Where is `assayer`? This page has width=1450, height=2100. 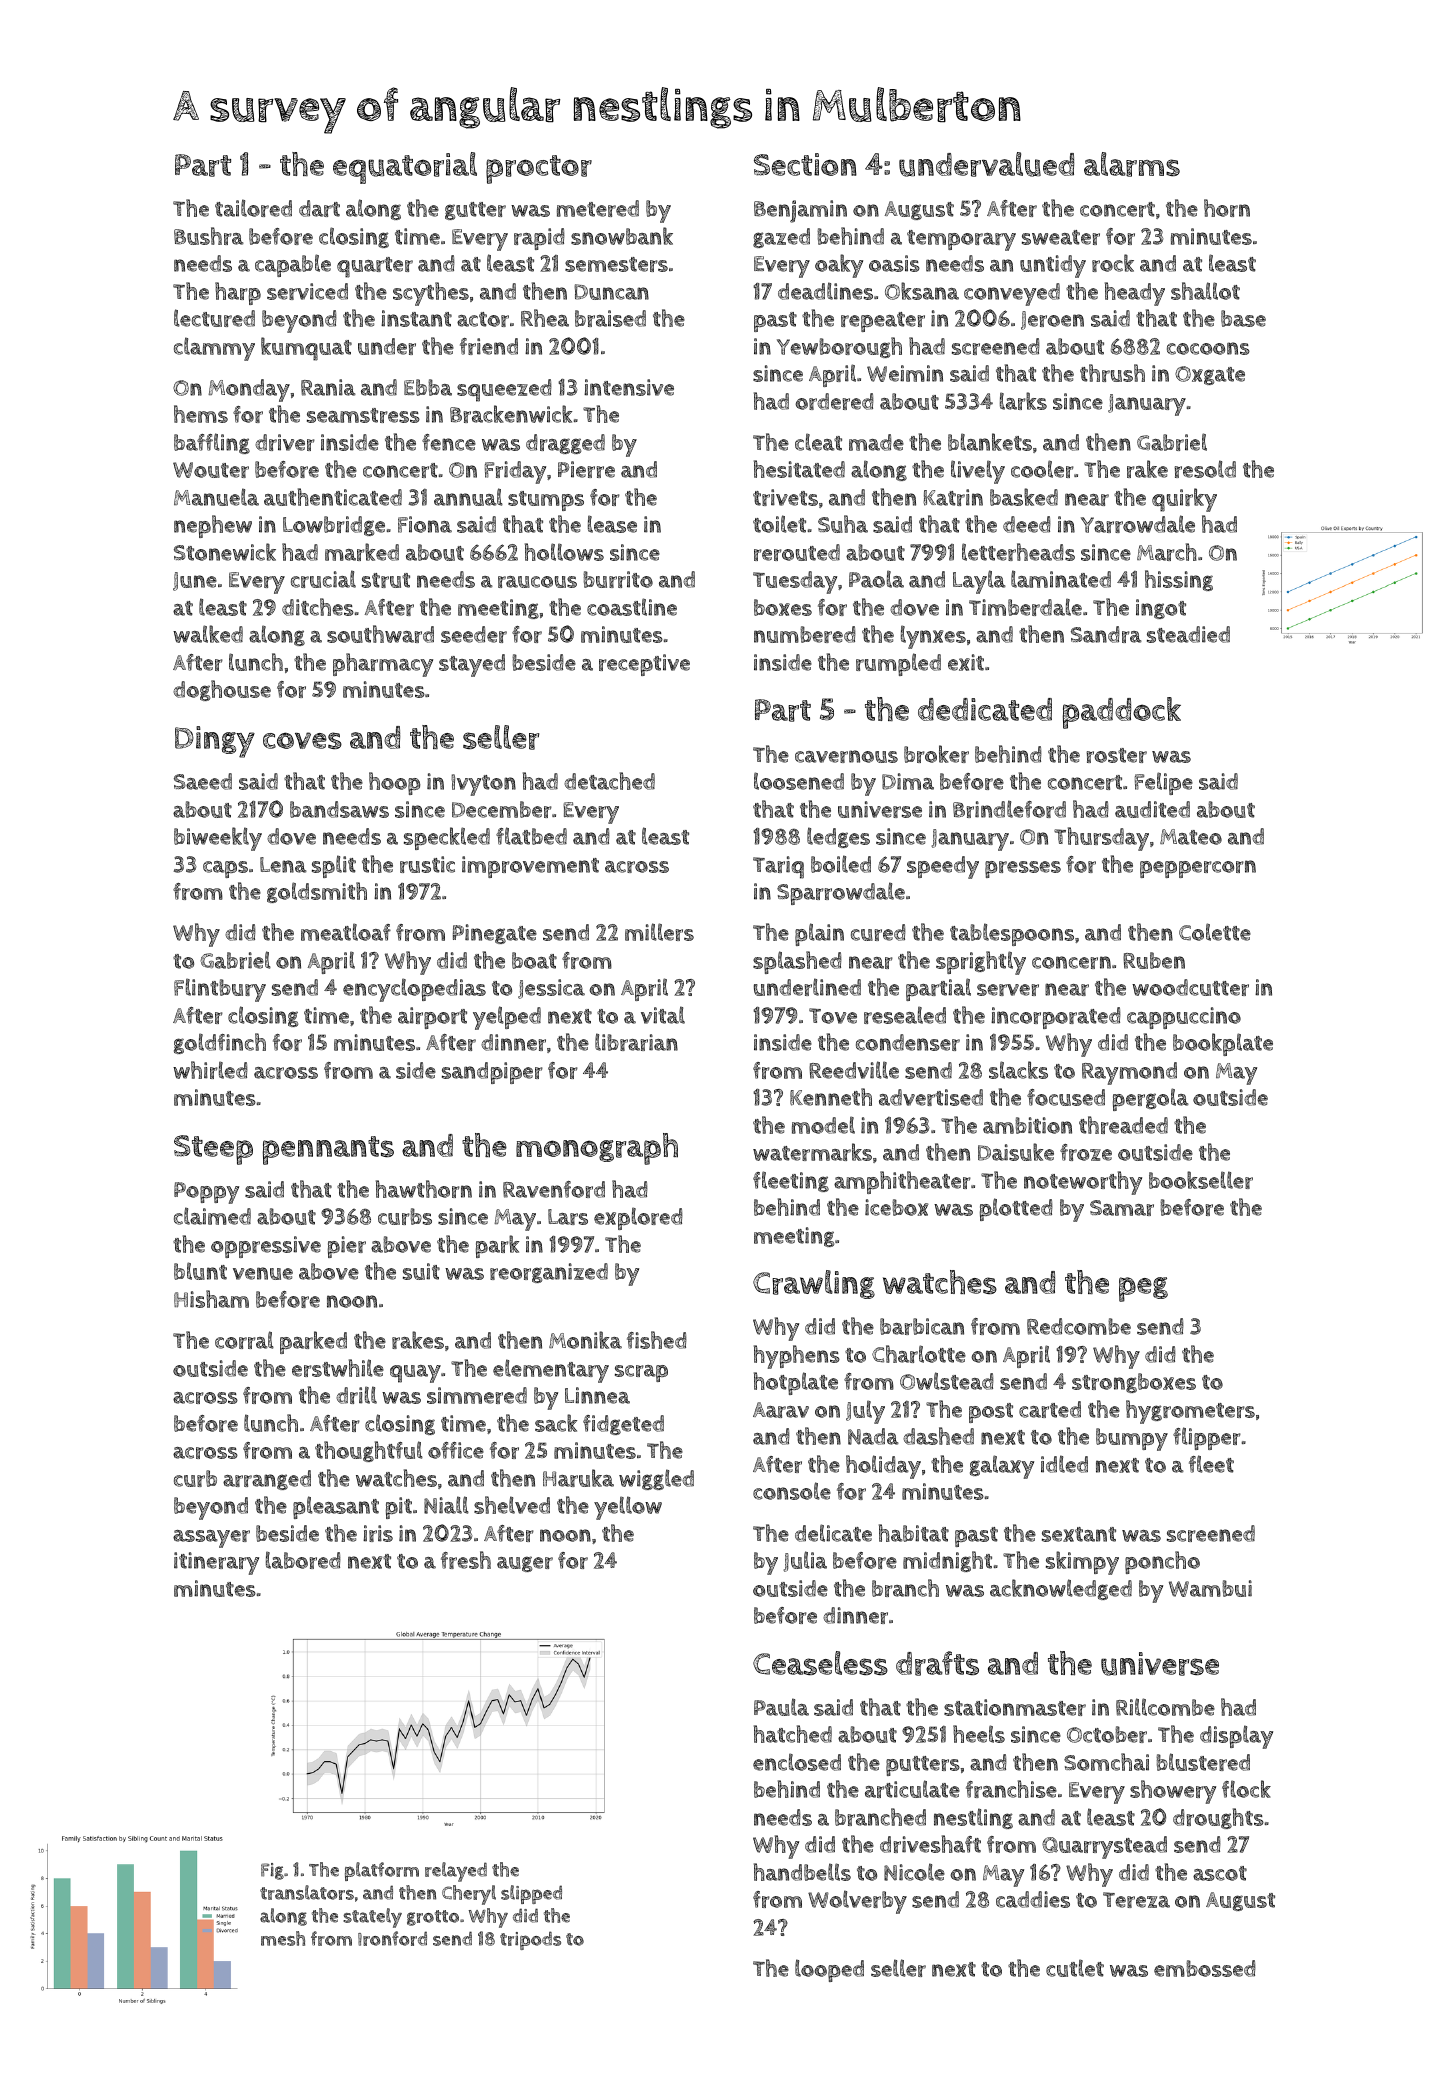
assayer is located at coordinates (211, 1539).
